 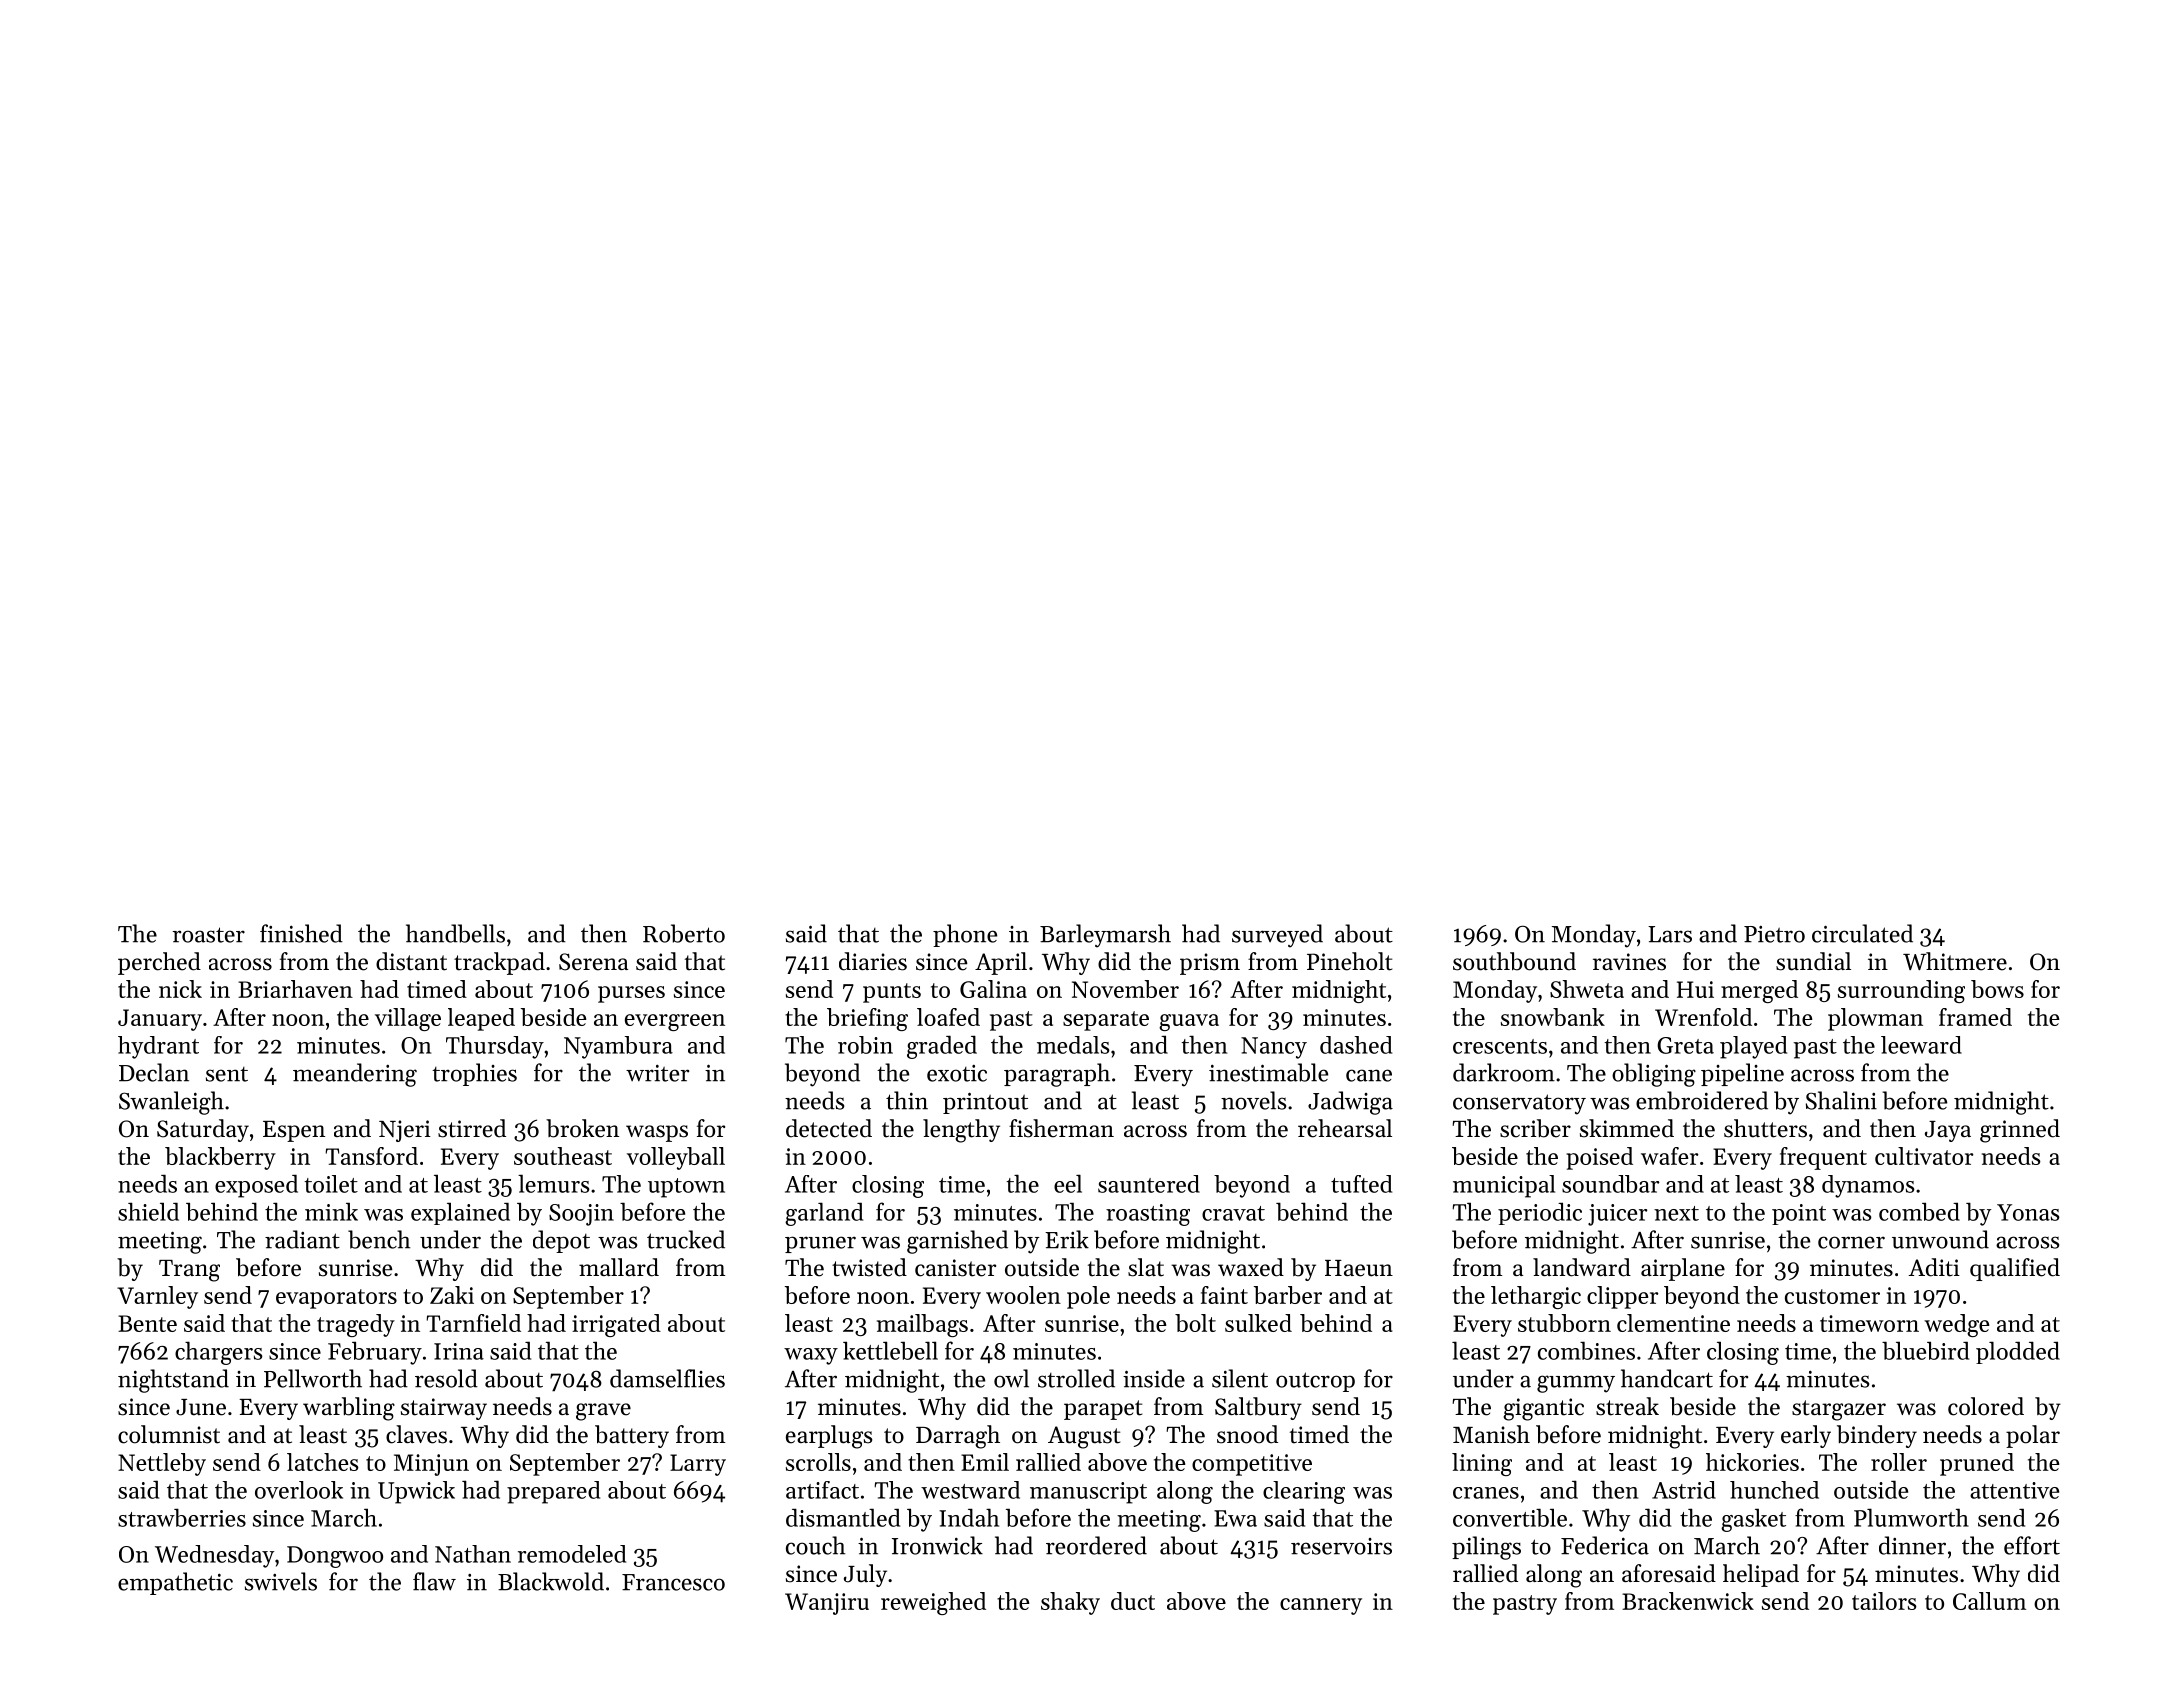 What do you see at coordinates (1258, 1408) in the screenshot?
I see `Saltbury` at bounding box center [1258, 1408].
